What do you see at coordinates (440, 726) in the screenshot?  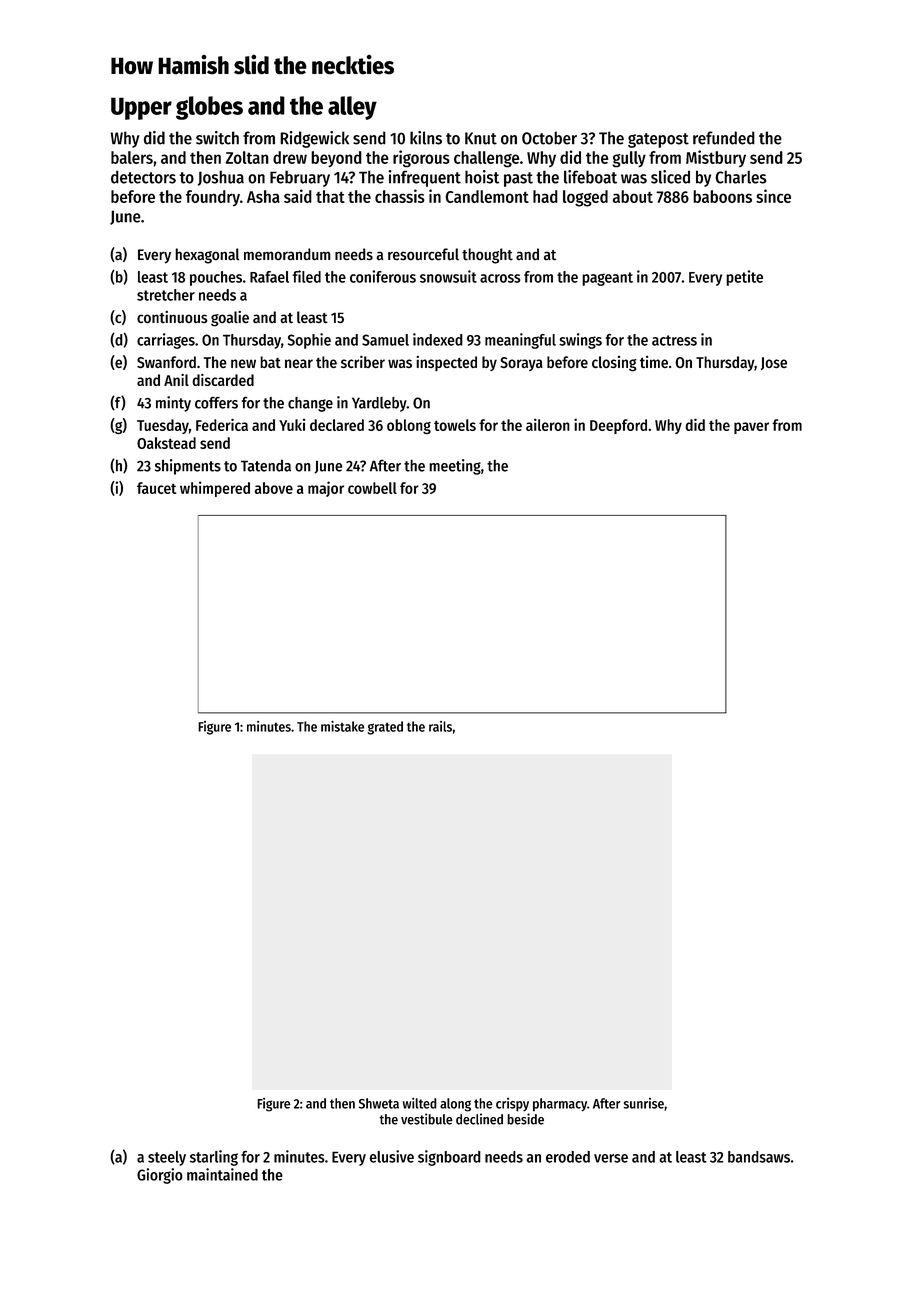 I see `rails` at bounding box center [440, 726].
